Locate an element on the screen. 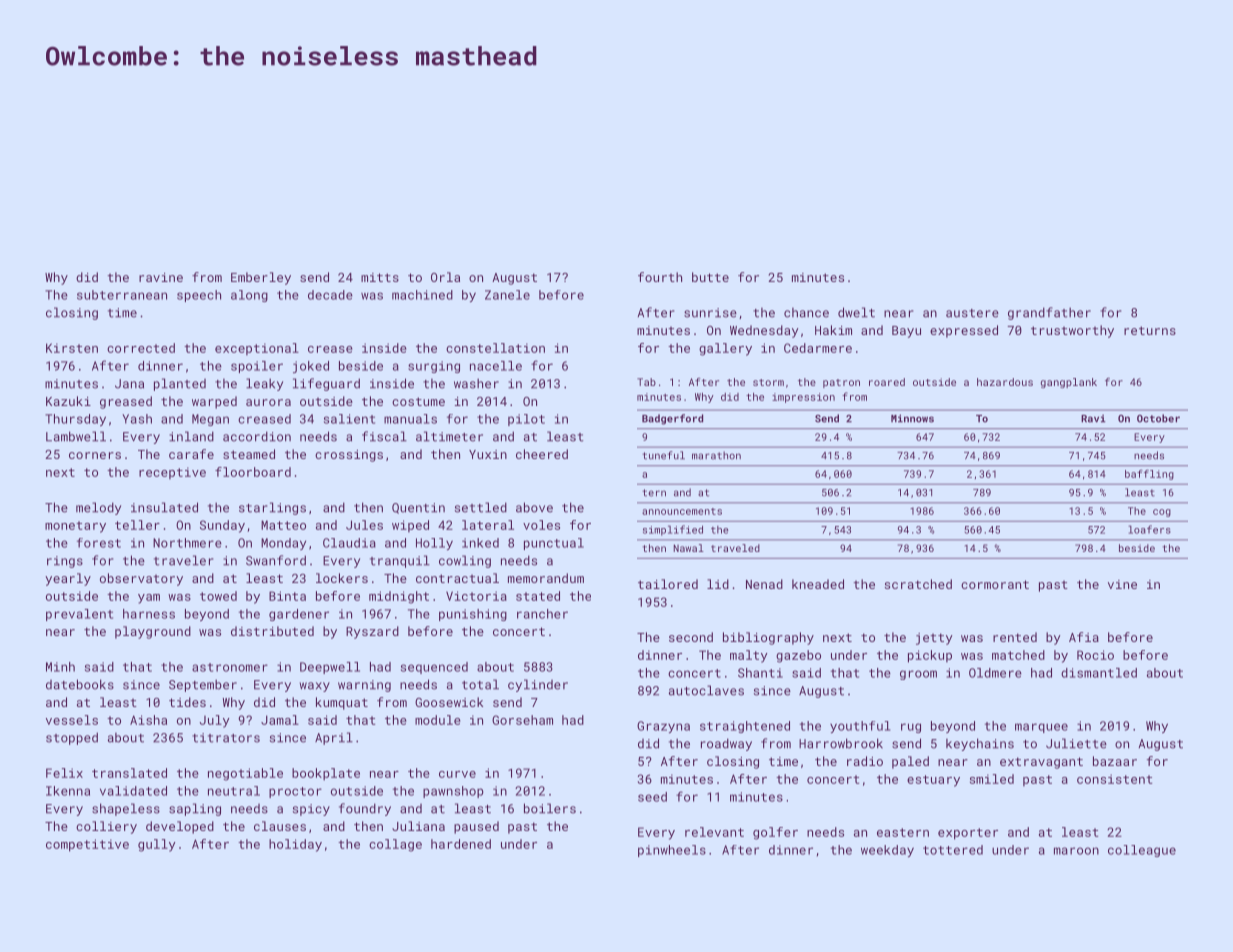 The image size is (1233, 952). tuneful is located at coordinates (663, 455).
